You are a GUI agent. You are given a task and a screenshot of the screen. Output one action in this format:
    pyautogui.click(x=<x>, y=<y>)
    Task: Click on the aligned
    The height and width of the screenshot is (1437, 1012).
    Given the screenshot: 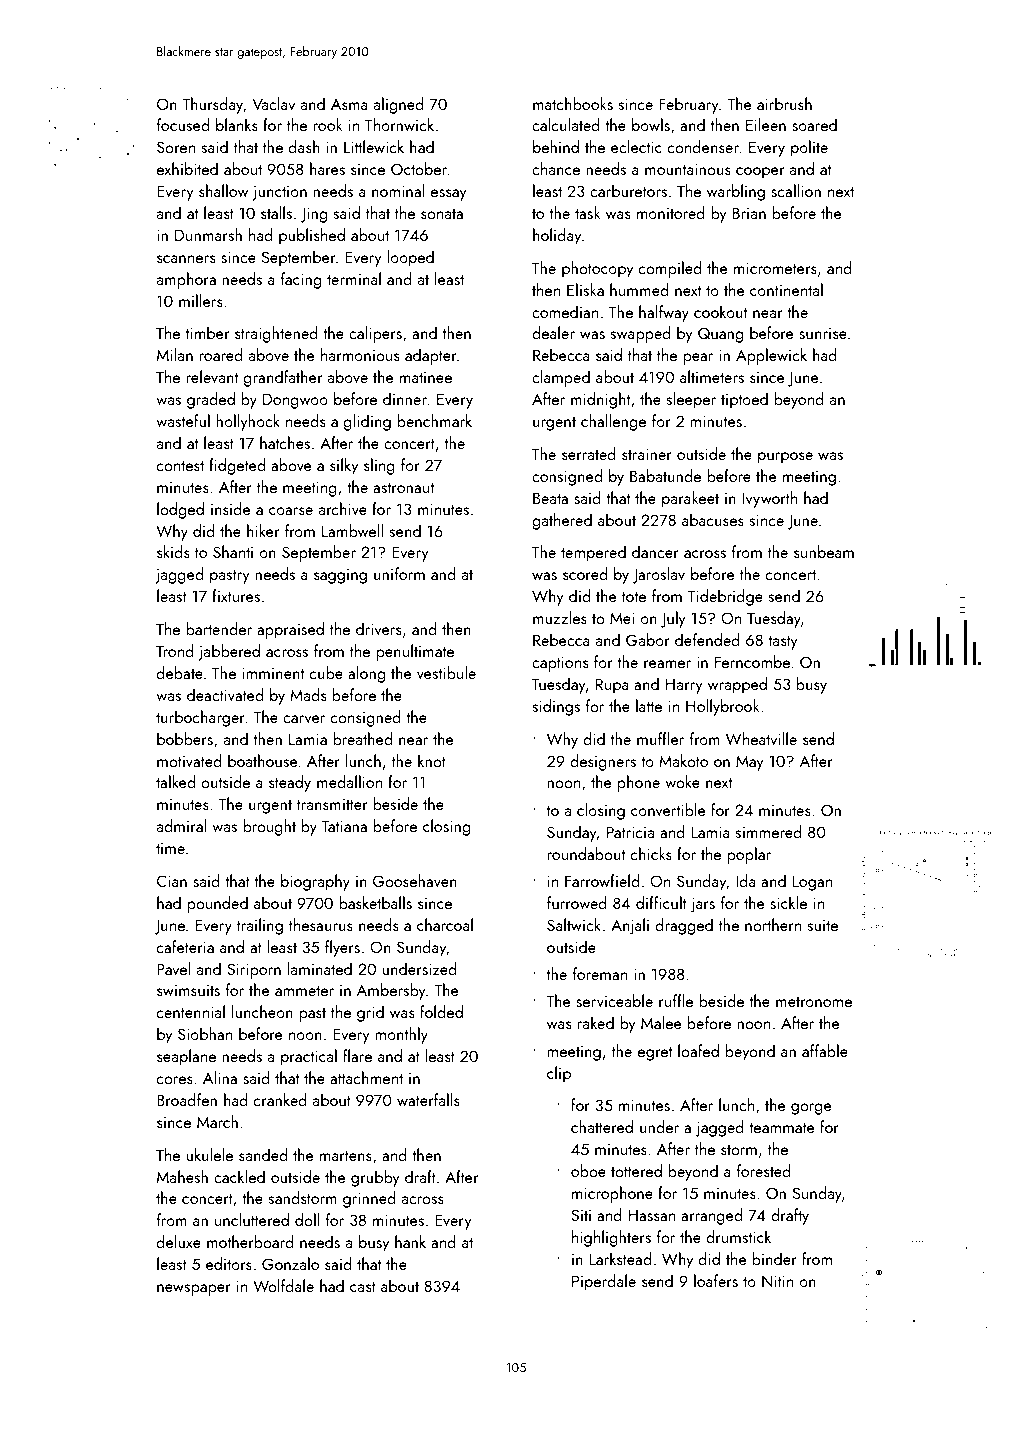 What is the action you would take?
    pyautogui.click(x=399, y=105)
